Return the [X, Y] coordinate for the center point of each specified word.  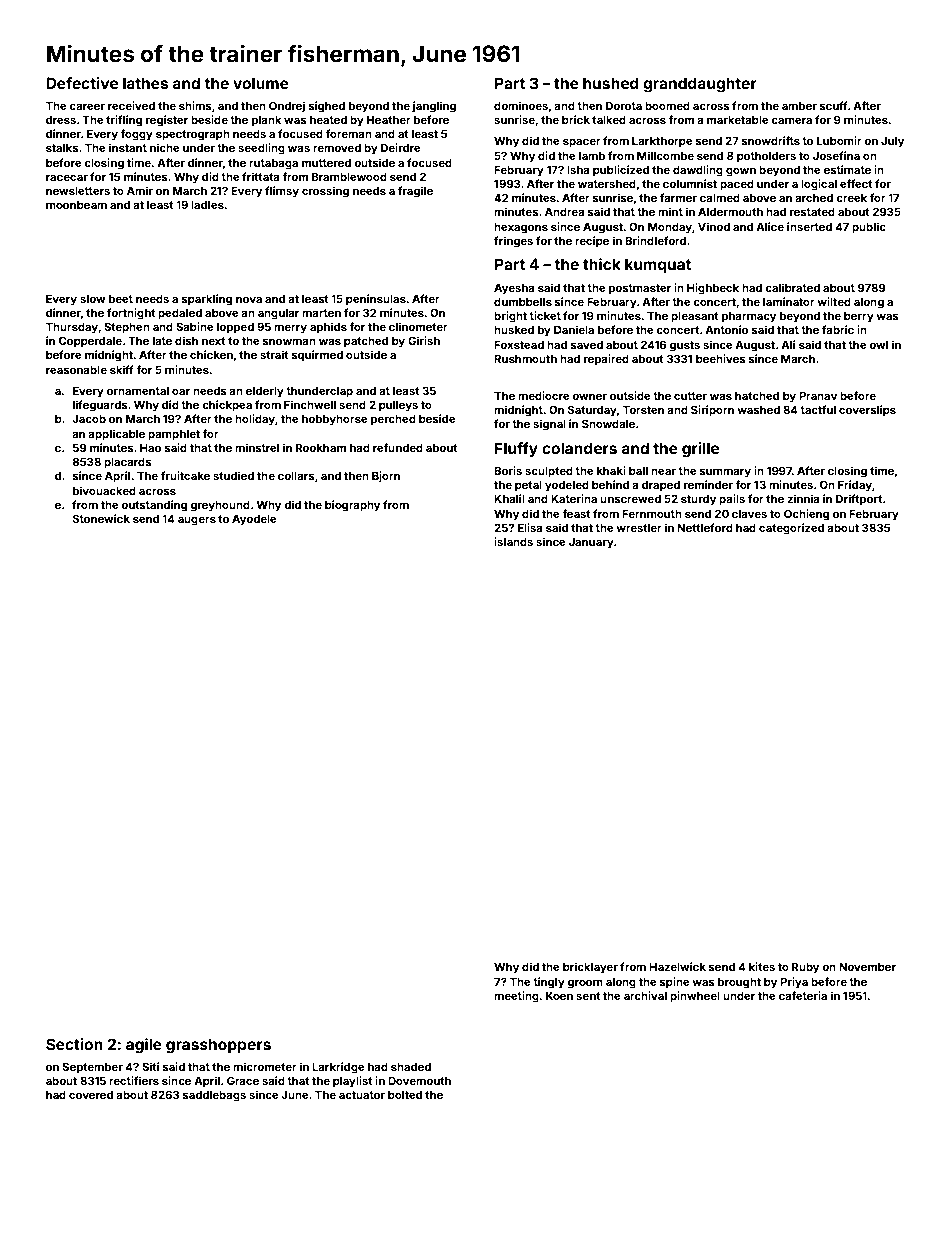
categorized [791, 529]
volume [261, 83]
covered [91, 1095]
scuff [834, 105]
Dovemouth [419, 1080]
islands [513, 541]
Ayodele [254, 520]
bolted [405, 1095]
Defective [82, 83]
